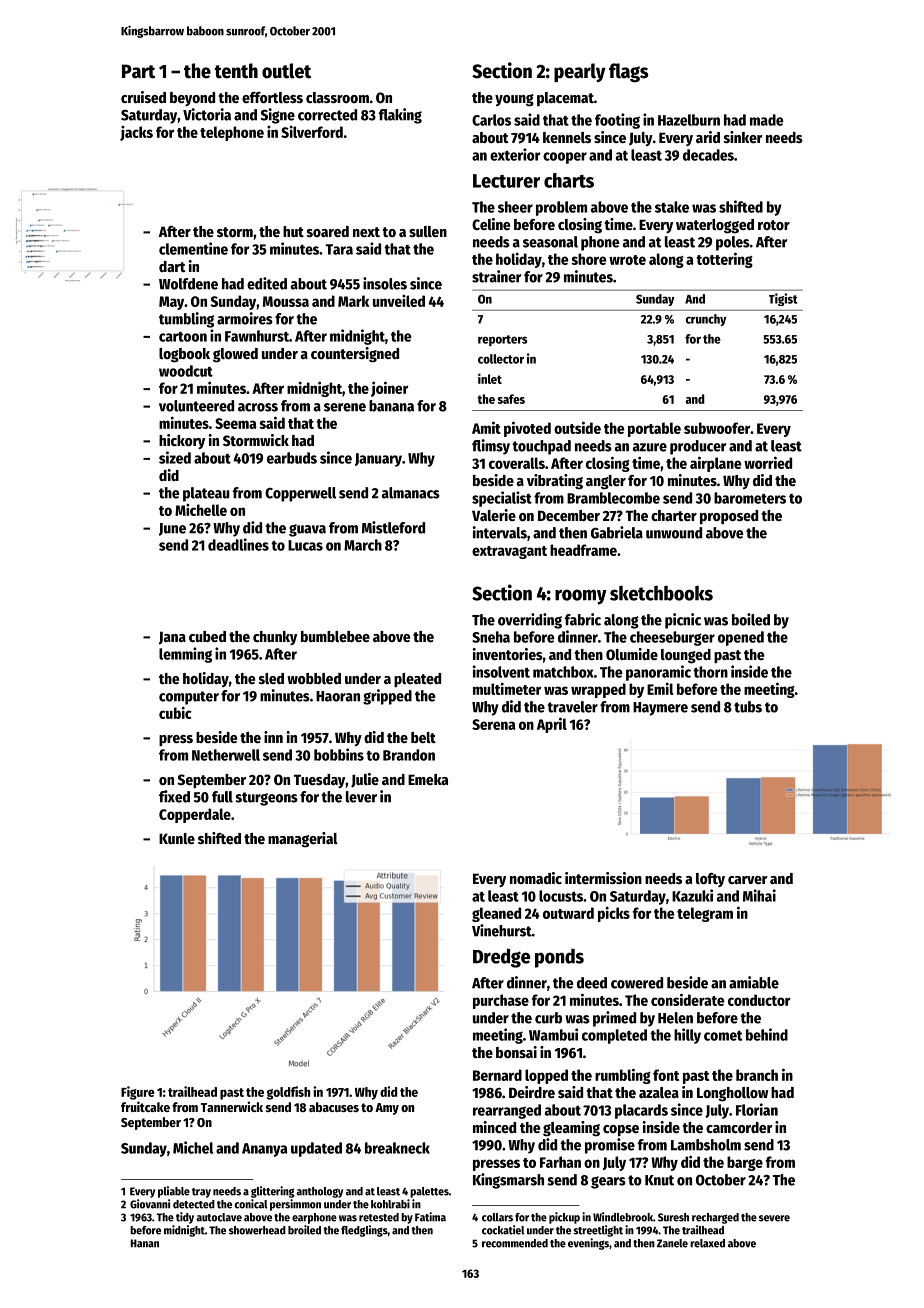  I want to click on Jana, so click(172, 638).
